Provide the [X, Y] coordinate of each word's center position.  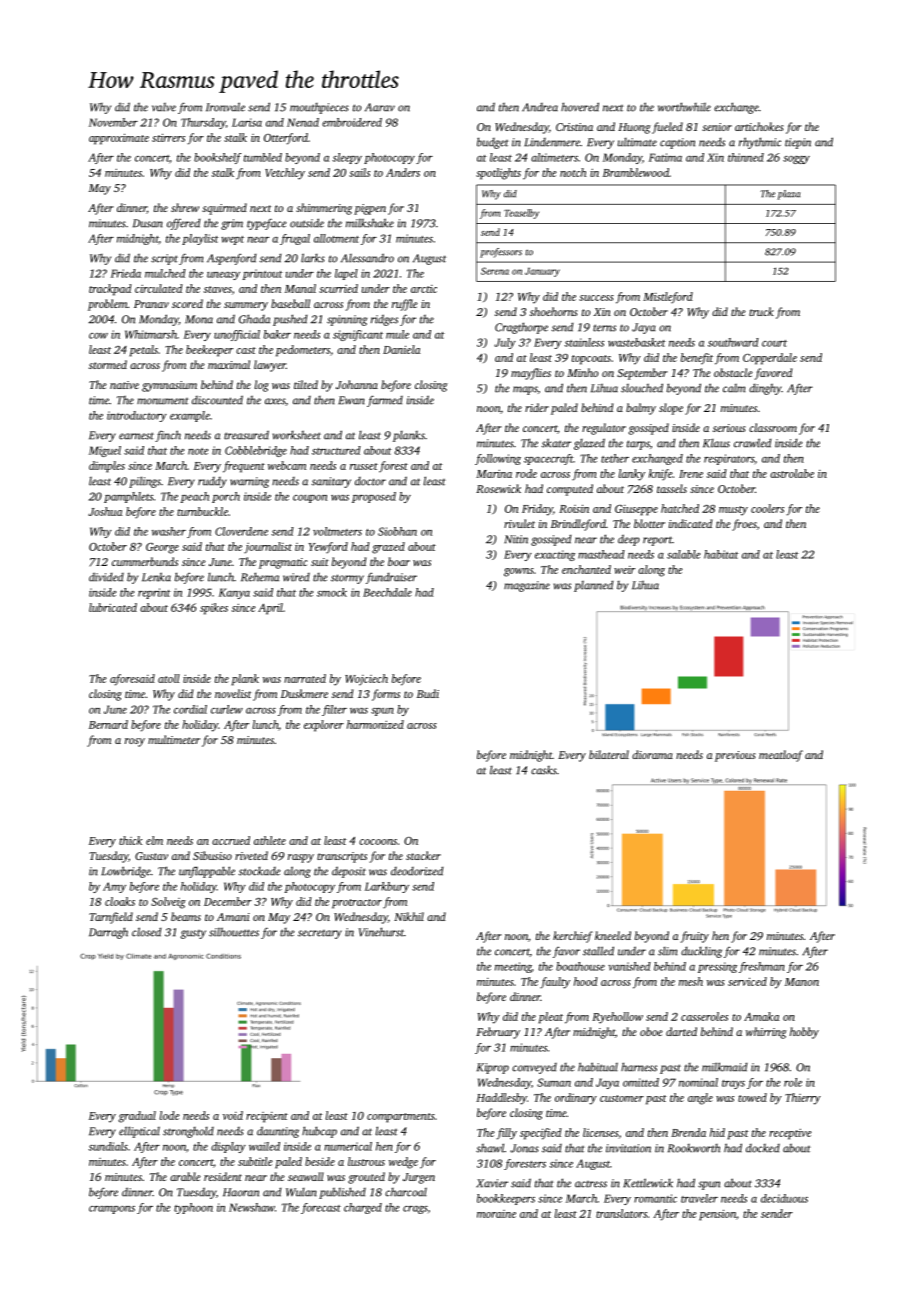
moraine [496, 1214]
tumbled [263, 157]
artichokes [759, 126]
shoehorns [554, 311]
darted [681, 1031]
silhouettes [234, 932]
